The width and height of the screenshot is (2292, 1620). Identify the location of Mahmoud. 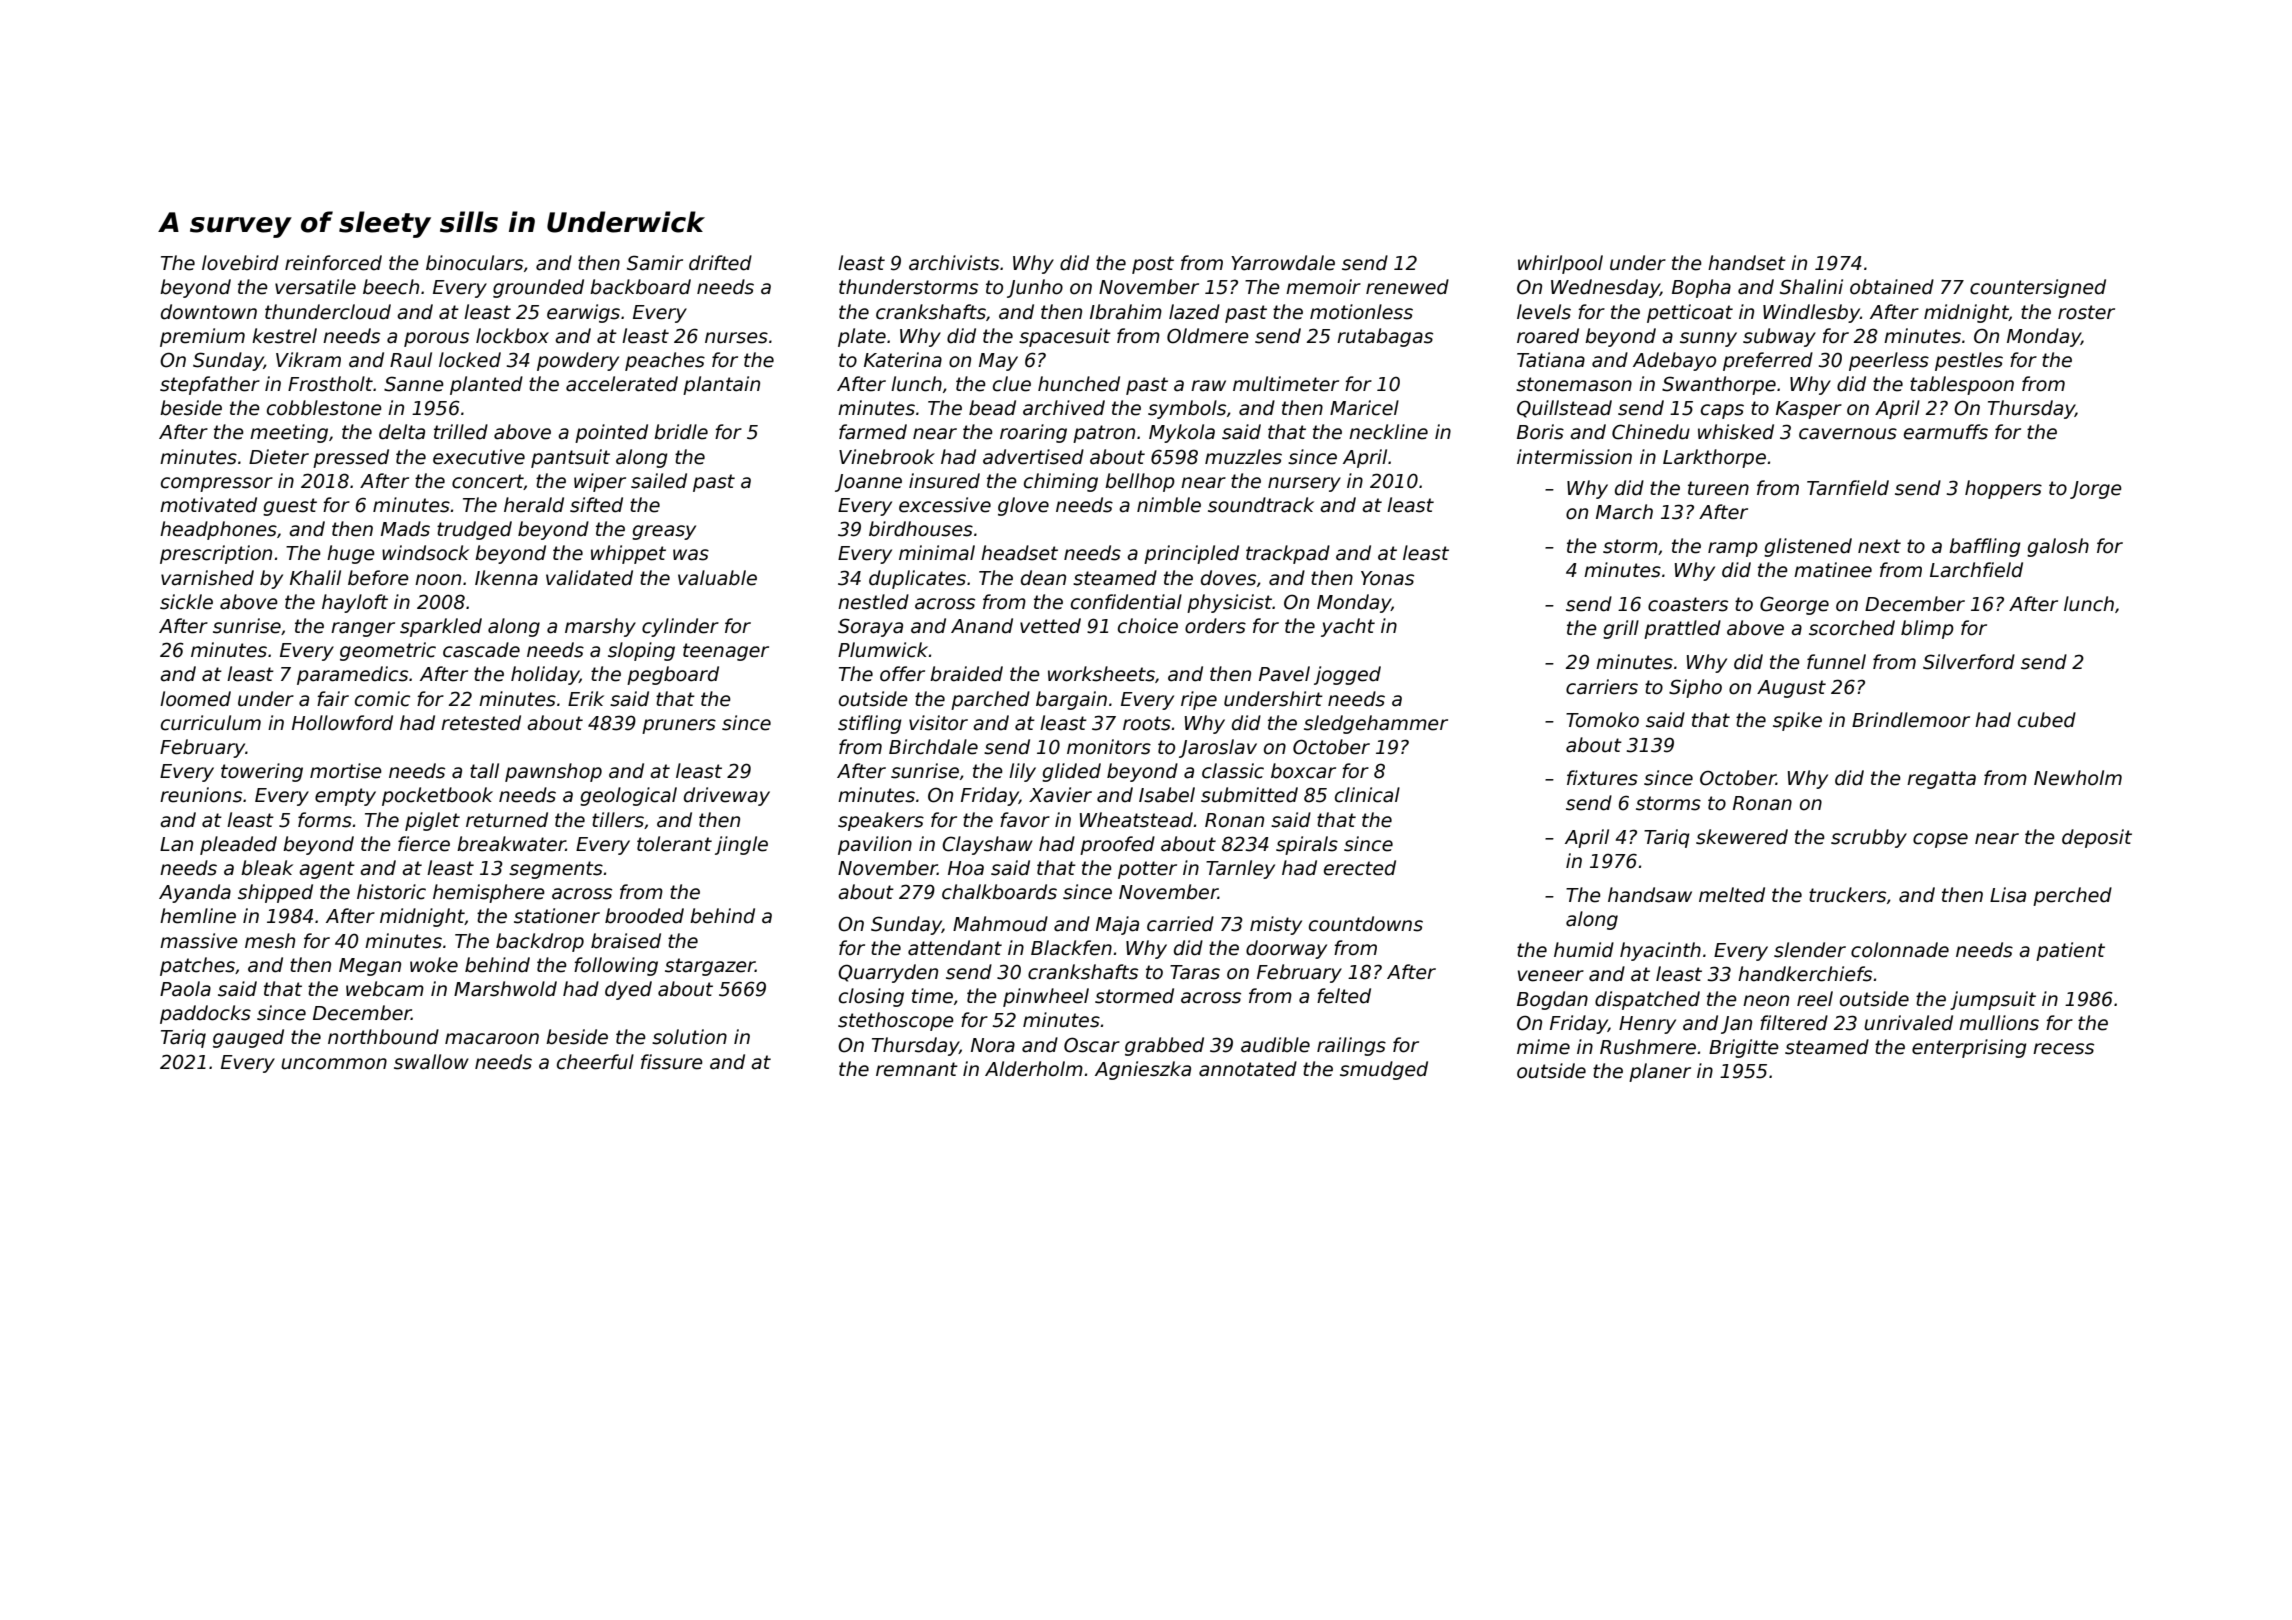
(1000, 924).
